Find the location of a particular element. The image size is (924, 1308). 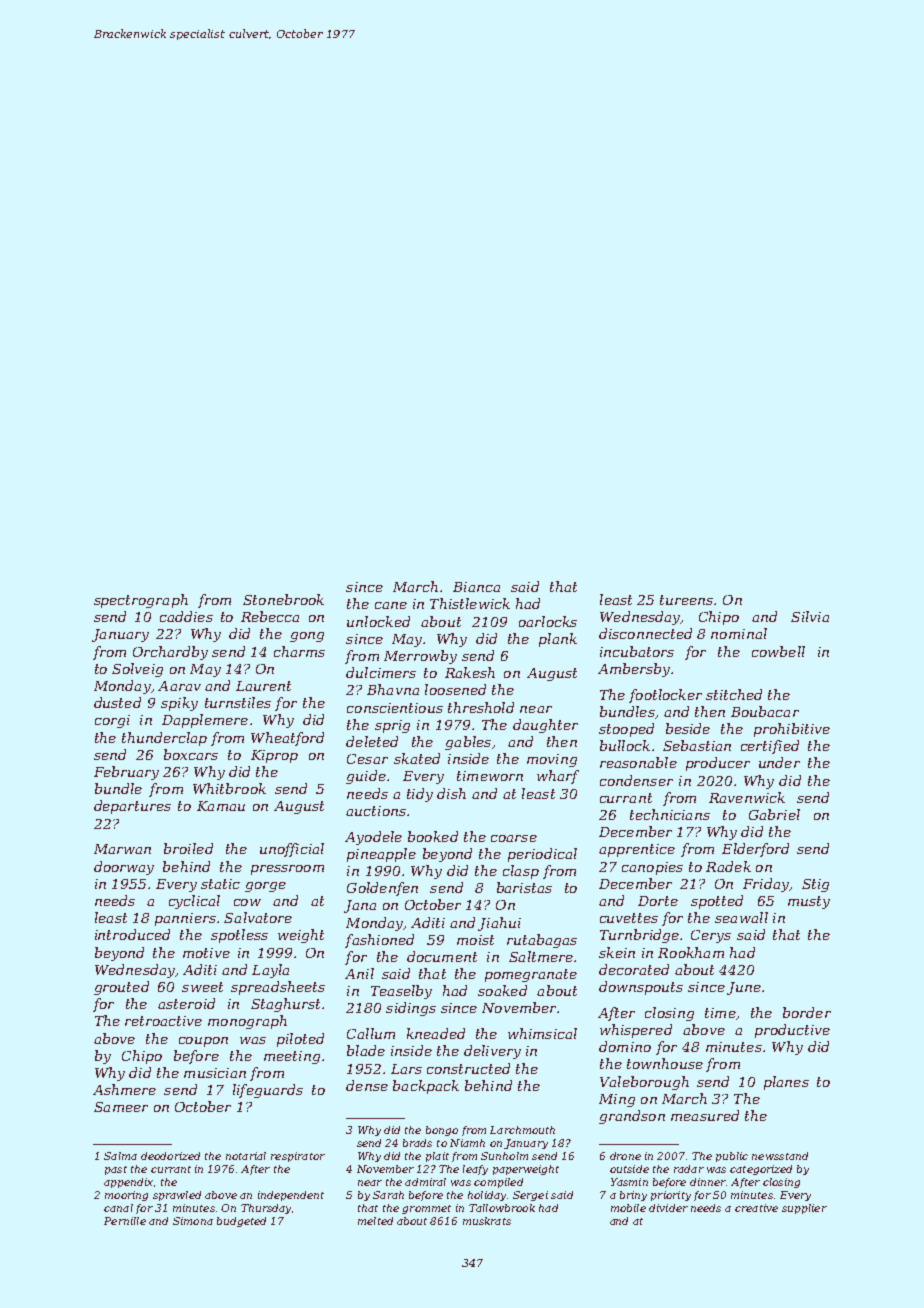

charms is located at coordinates (299, 651).
